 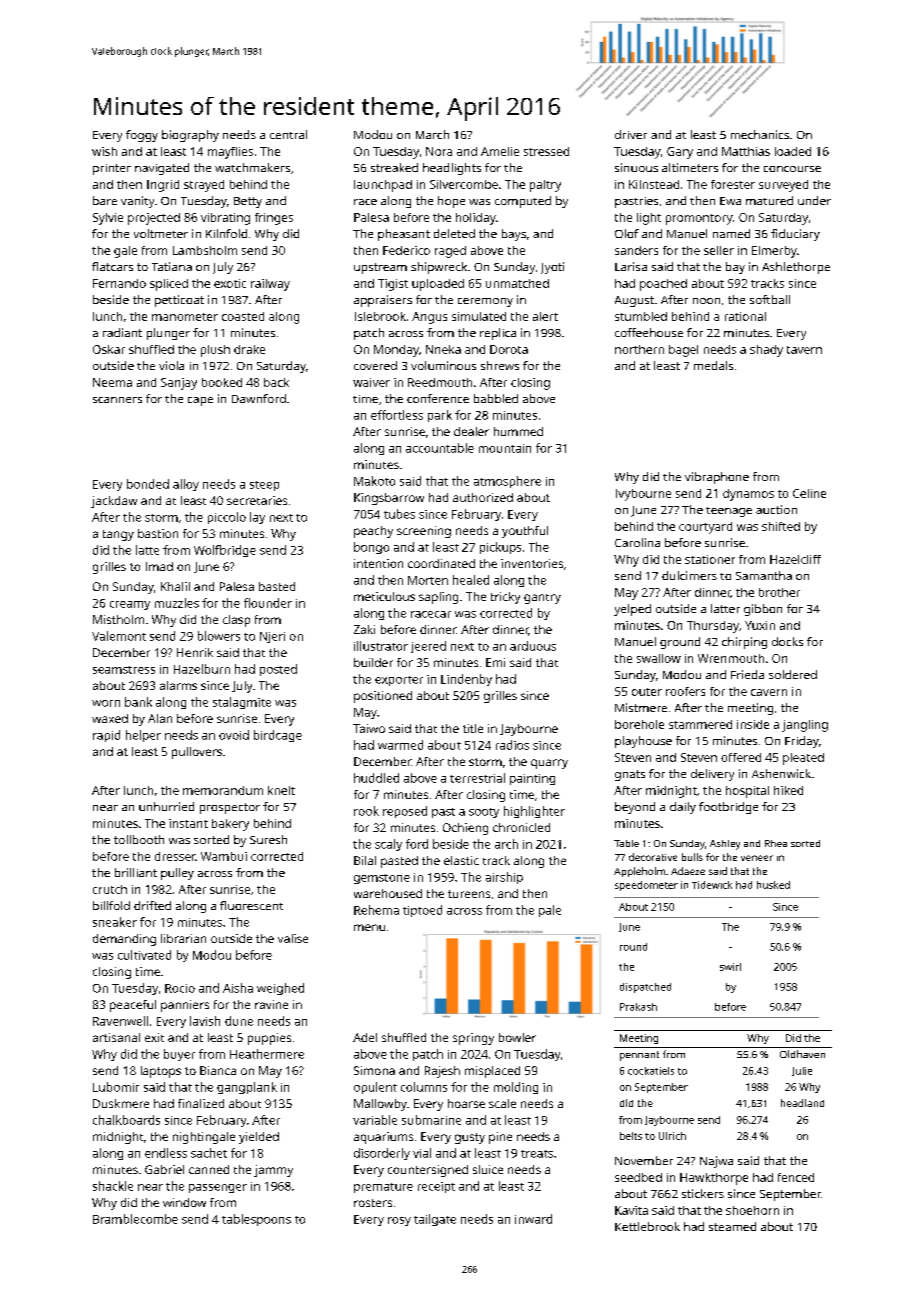 What do you see at coordinates (465, 829) in the screenshot?
I see `Ochieng` at bounding box center [465, 829].
